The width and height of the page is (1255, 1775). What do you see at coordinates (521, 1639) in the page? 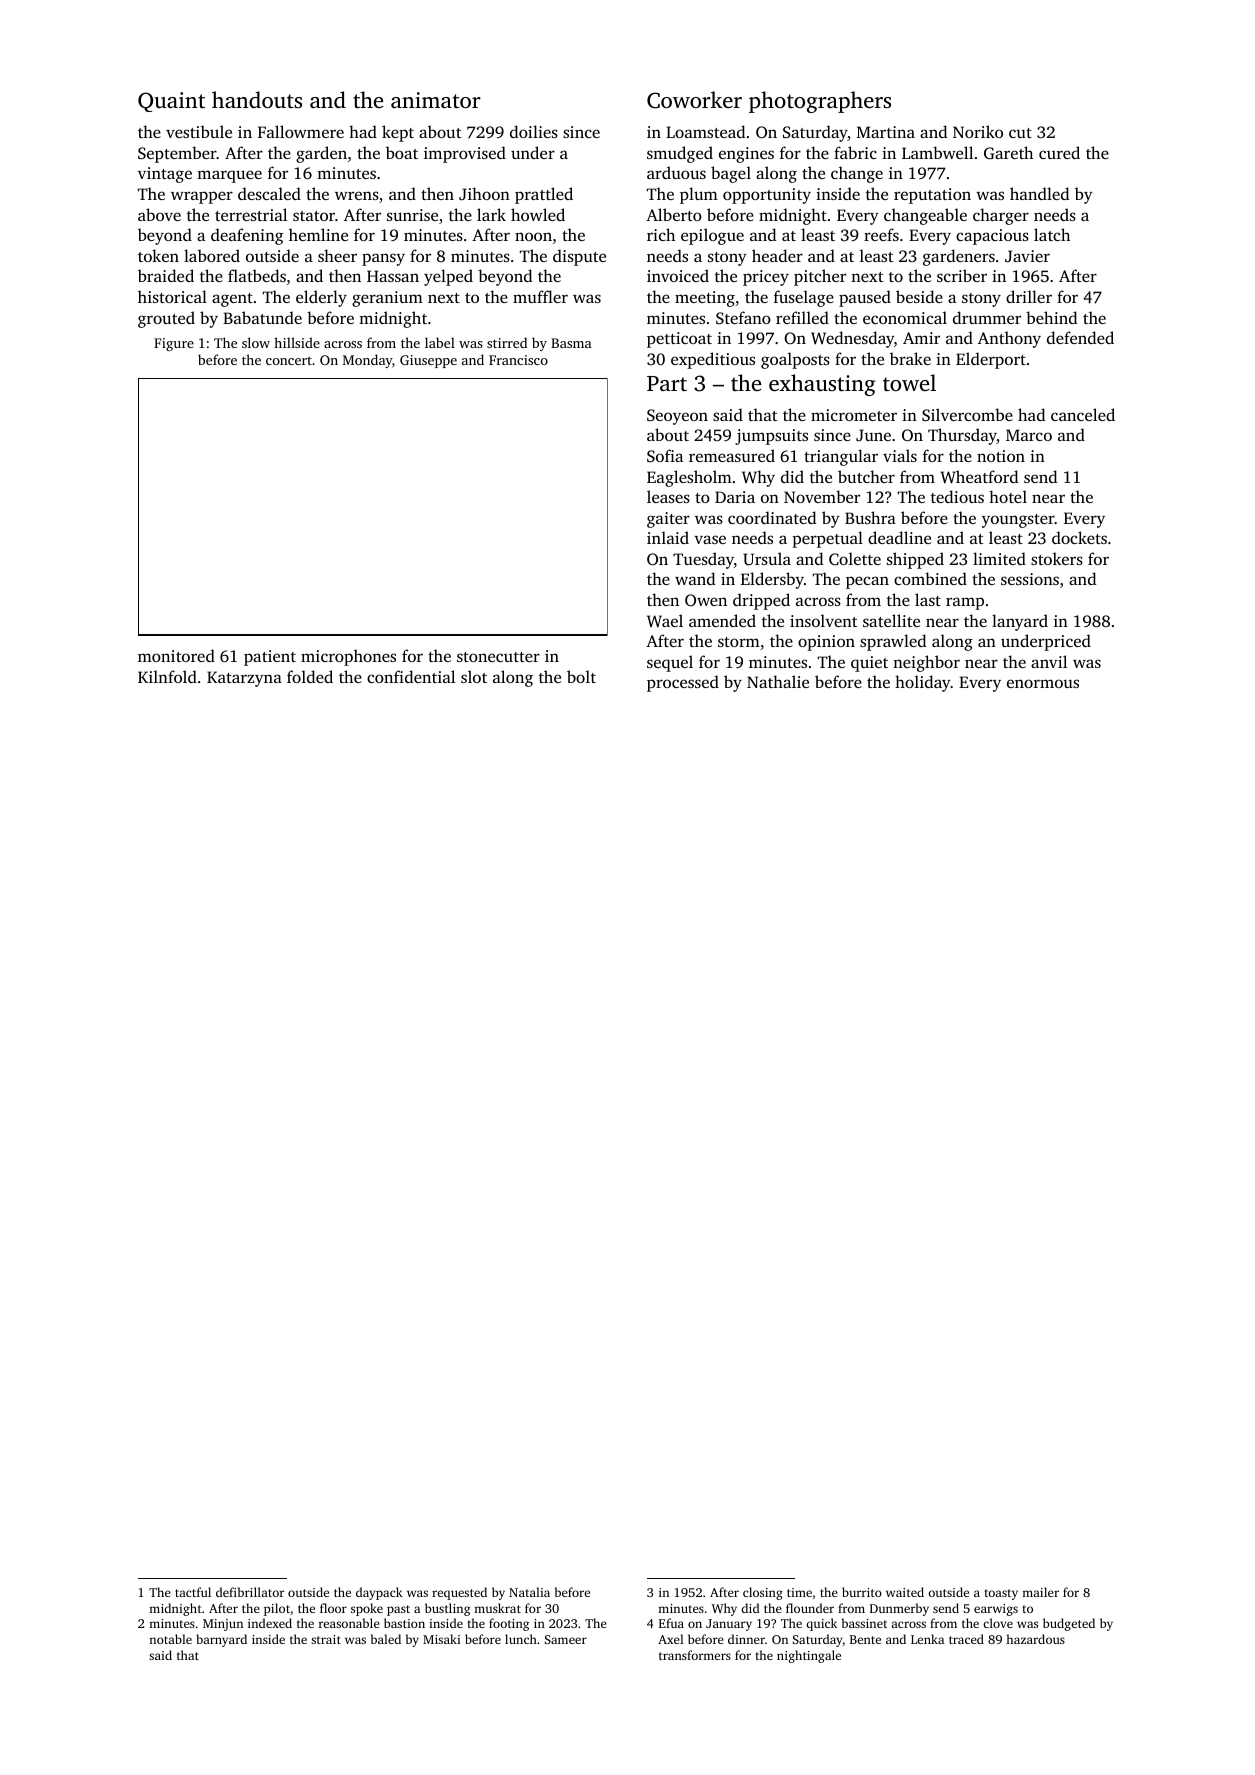
I see `lunch` at bounding box center [521, 1639].
